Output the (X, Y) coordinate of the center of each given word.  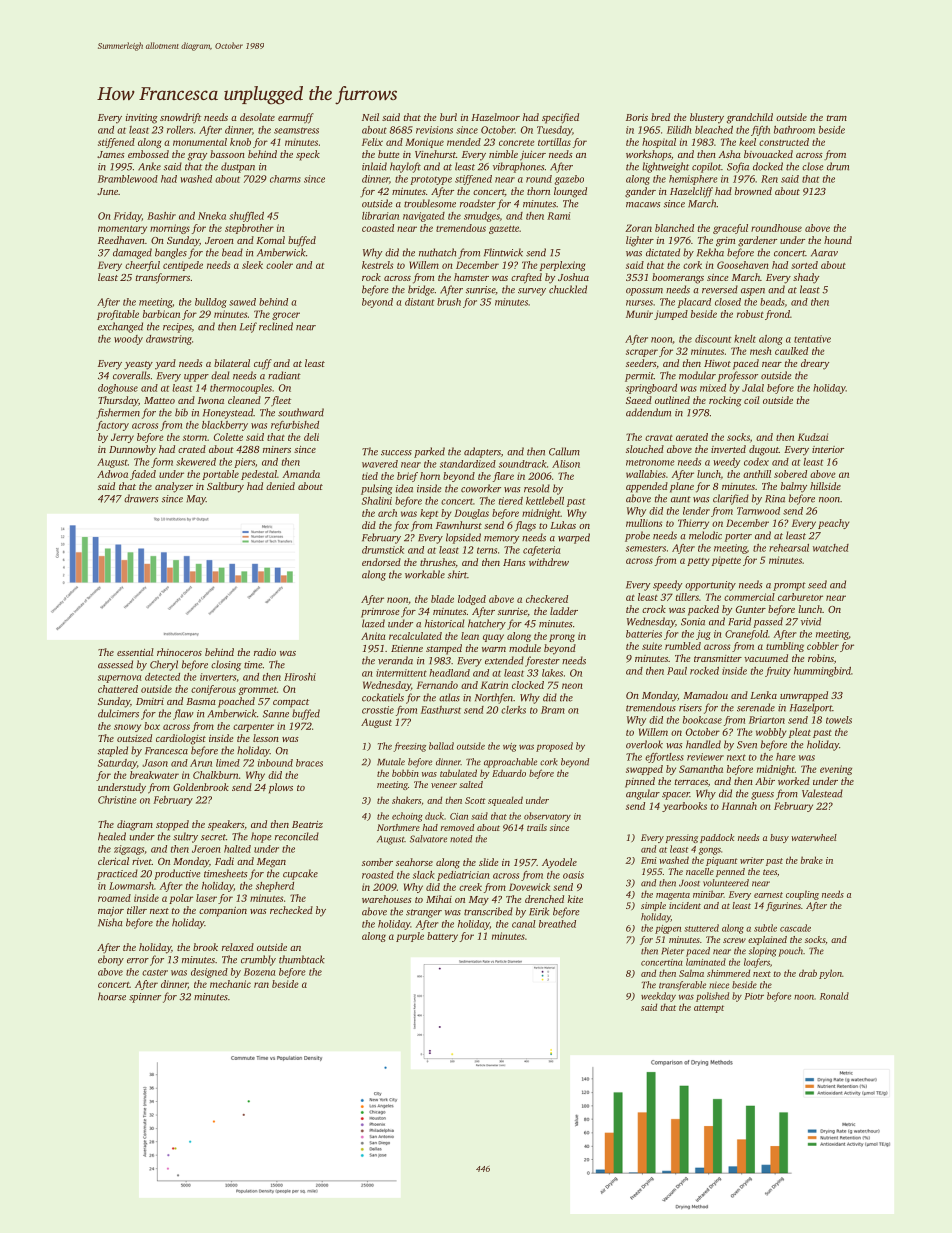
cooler (279, 265)
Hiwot (717, 363)
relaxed (238, 947)
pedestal (259, 475)
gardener (757, 241)
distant (420, 302)
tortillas (554, 142)
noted (461, 839)
